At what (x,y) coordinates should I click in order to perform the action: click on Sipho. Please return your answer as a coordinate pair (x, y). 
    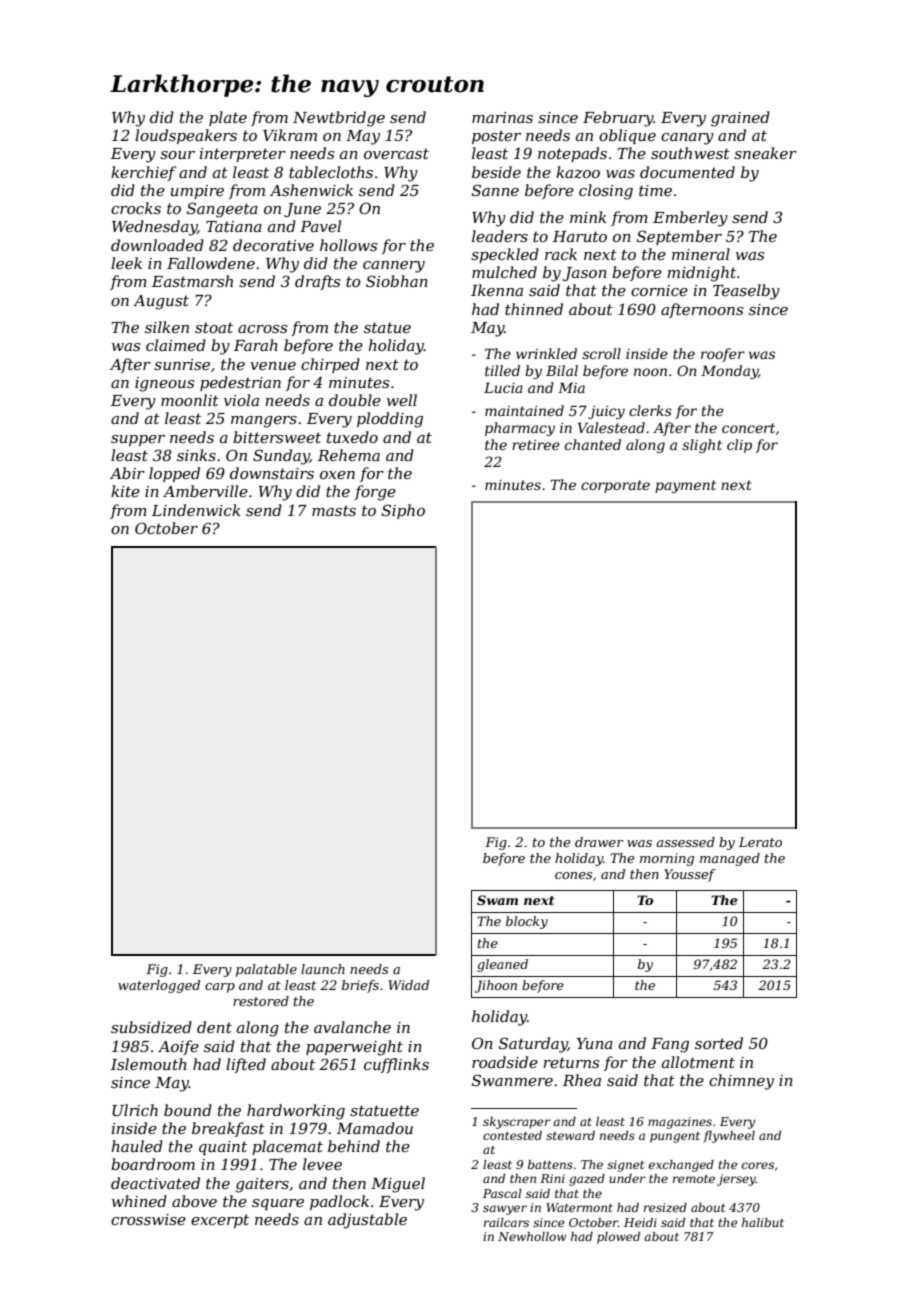
    Looking at the image, I should click on (403, 511).
